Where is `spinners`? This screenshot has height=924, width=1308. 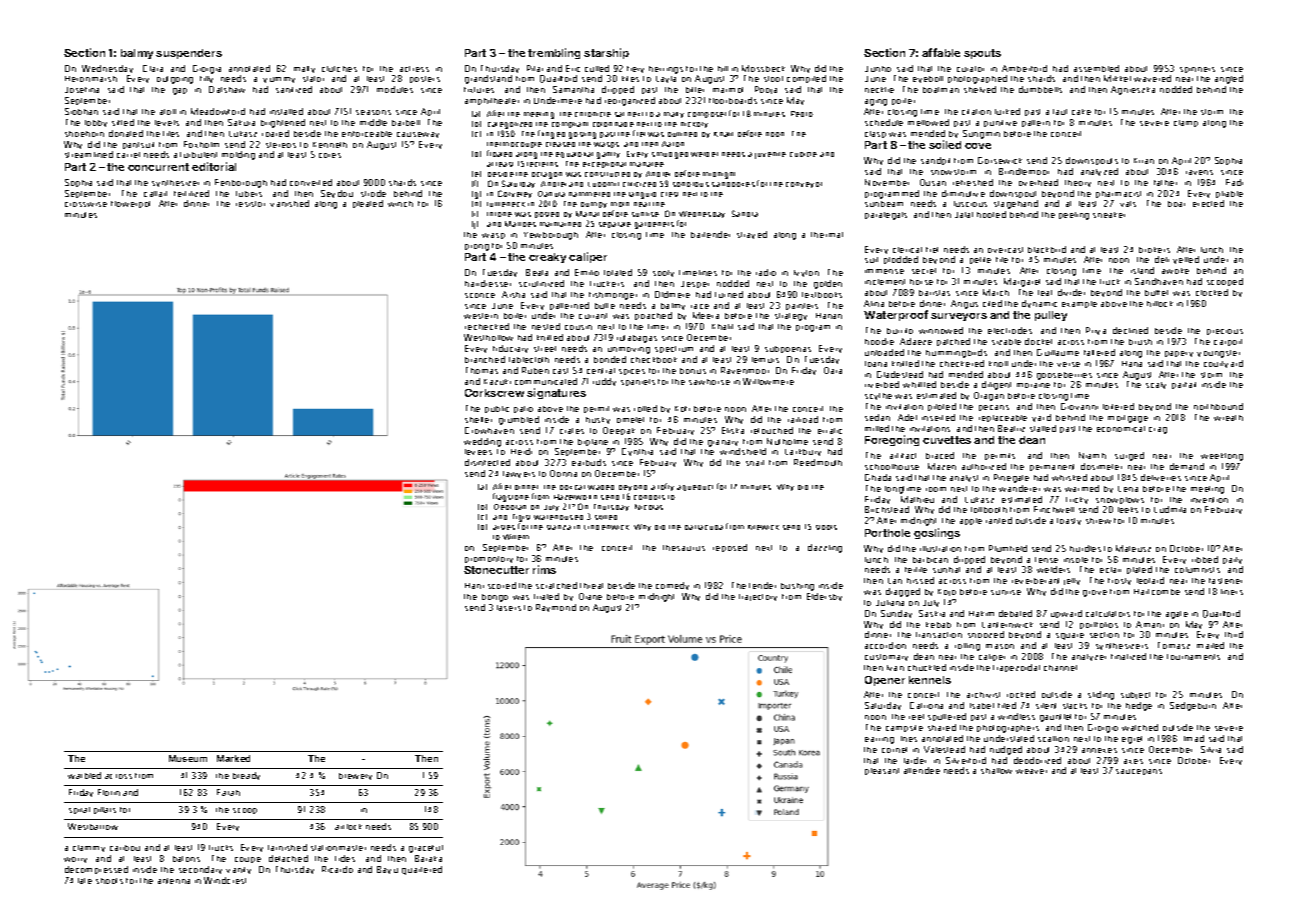 spinners is located at coordinates (1197, 70).
